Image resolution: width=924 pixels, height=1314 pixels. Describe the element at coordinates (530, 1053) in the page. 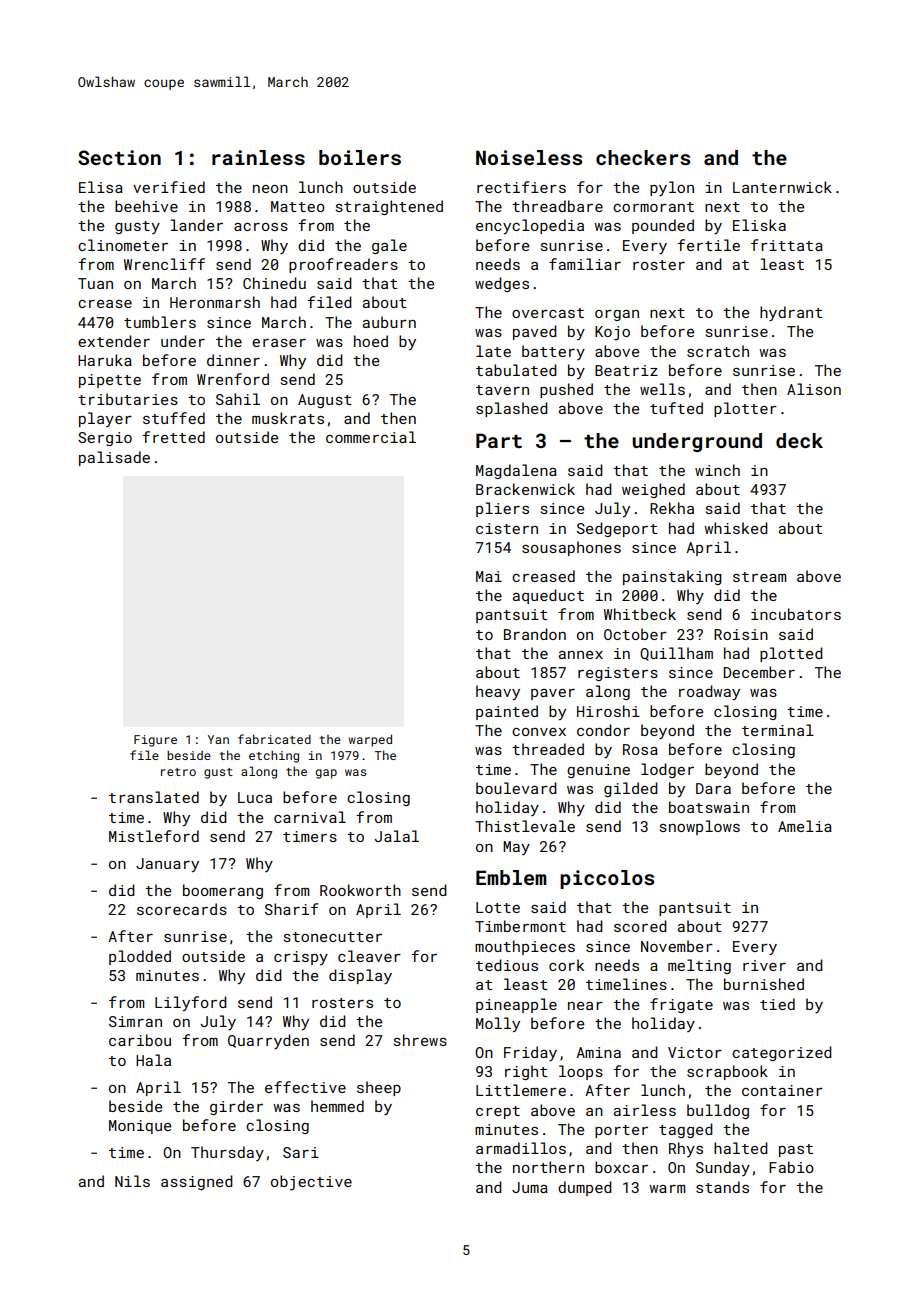

I see `Friday` at that location.
